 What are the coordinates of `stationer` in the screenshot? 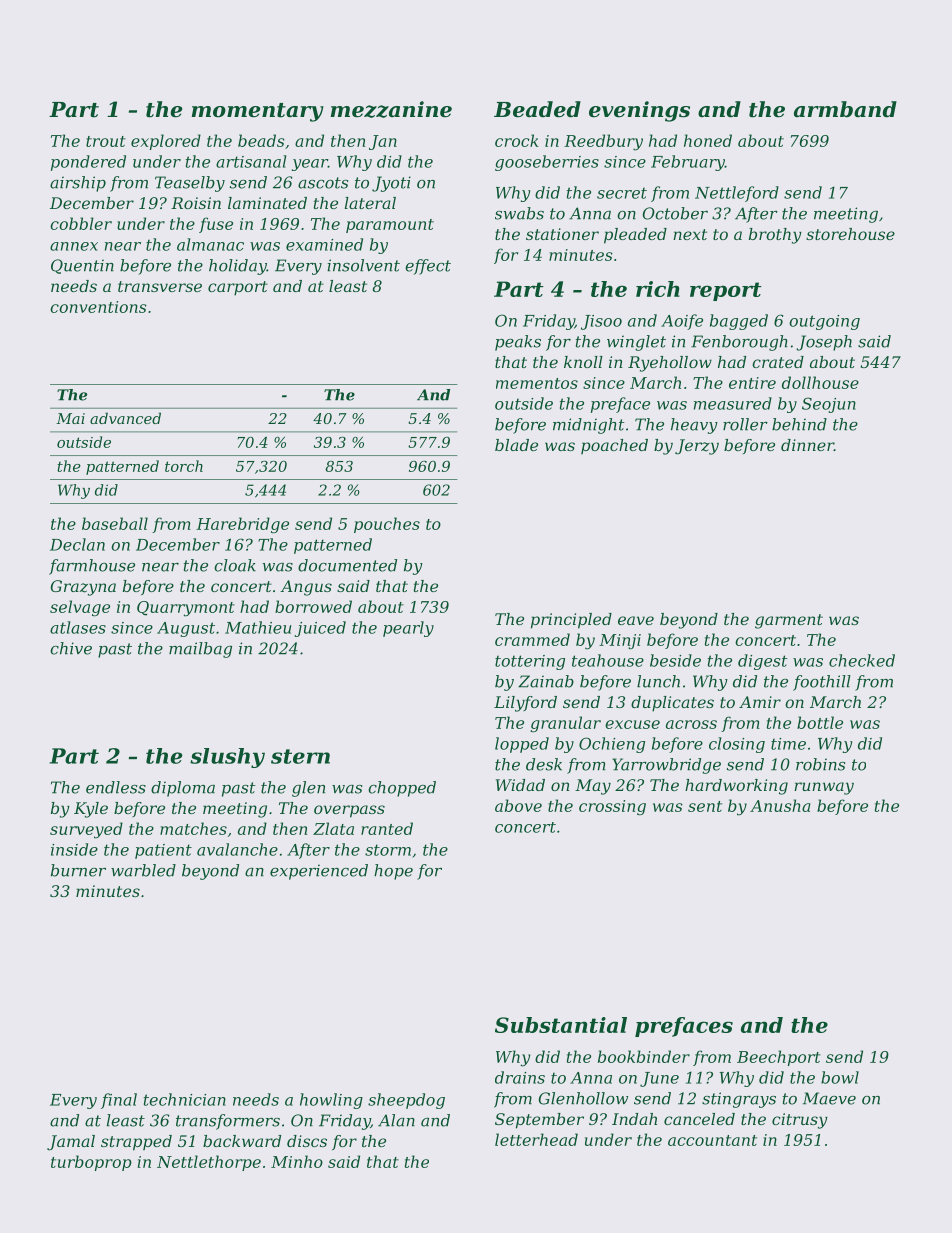 It's located at (562, 234).
